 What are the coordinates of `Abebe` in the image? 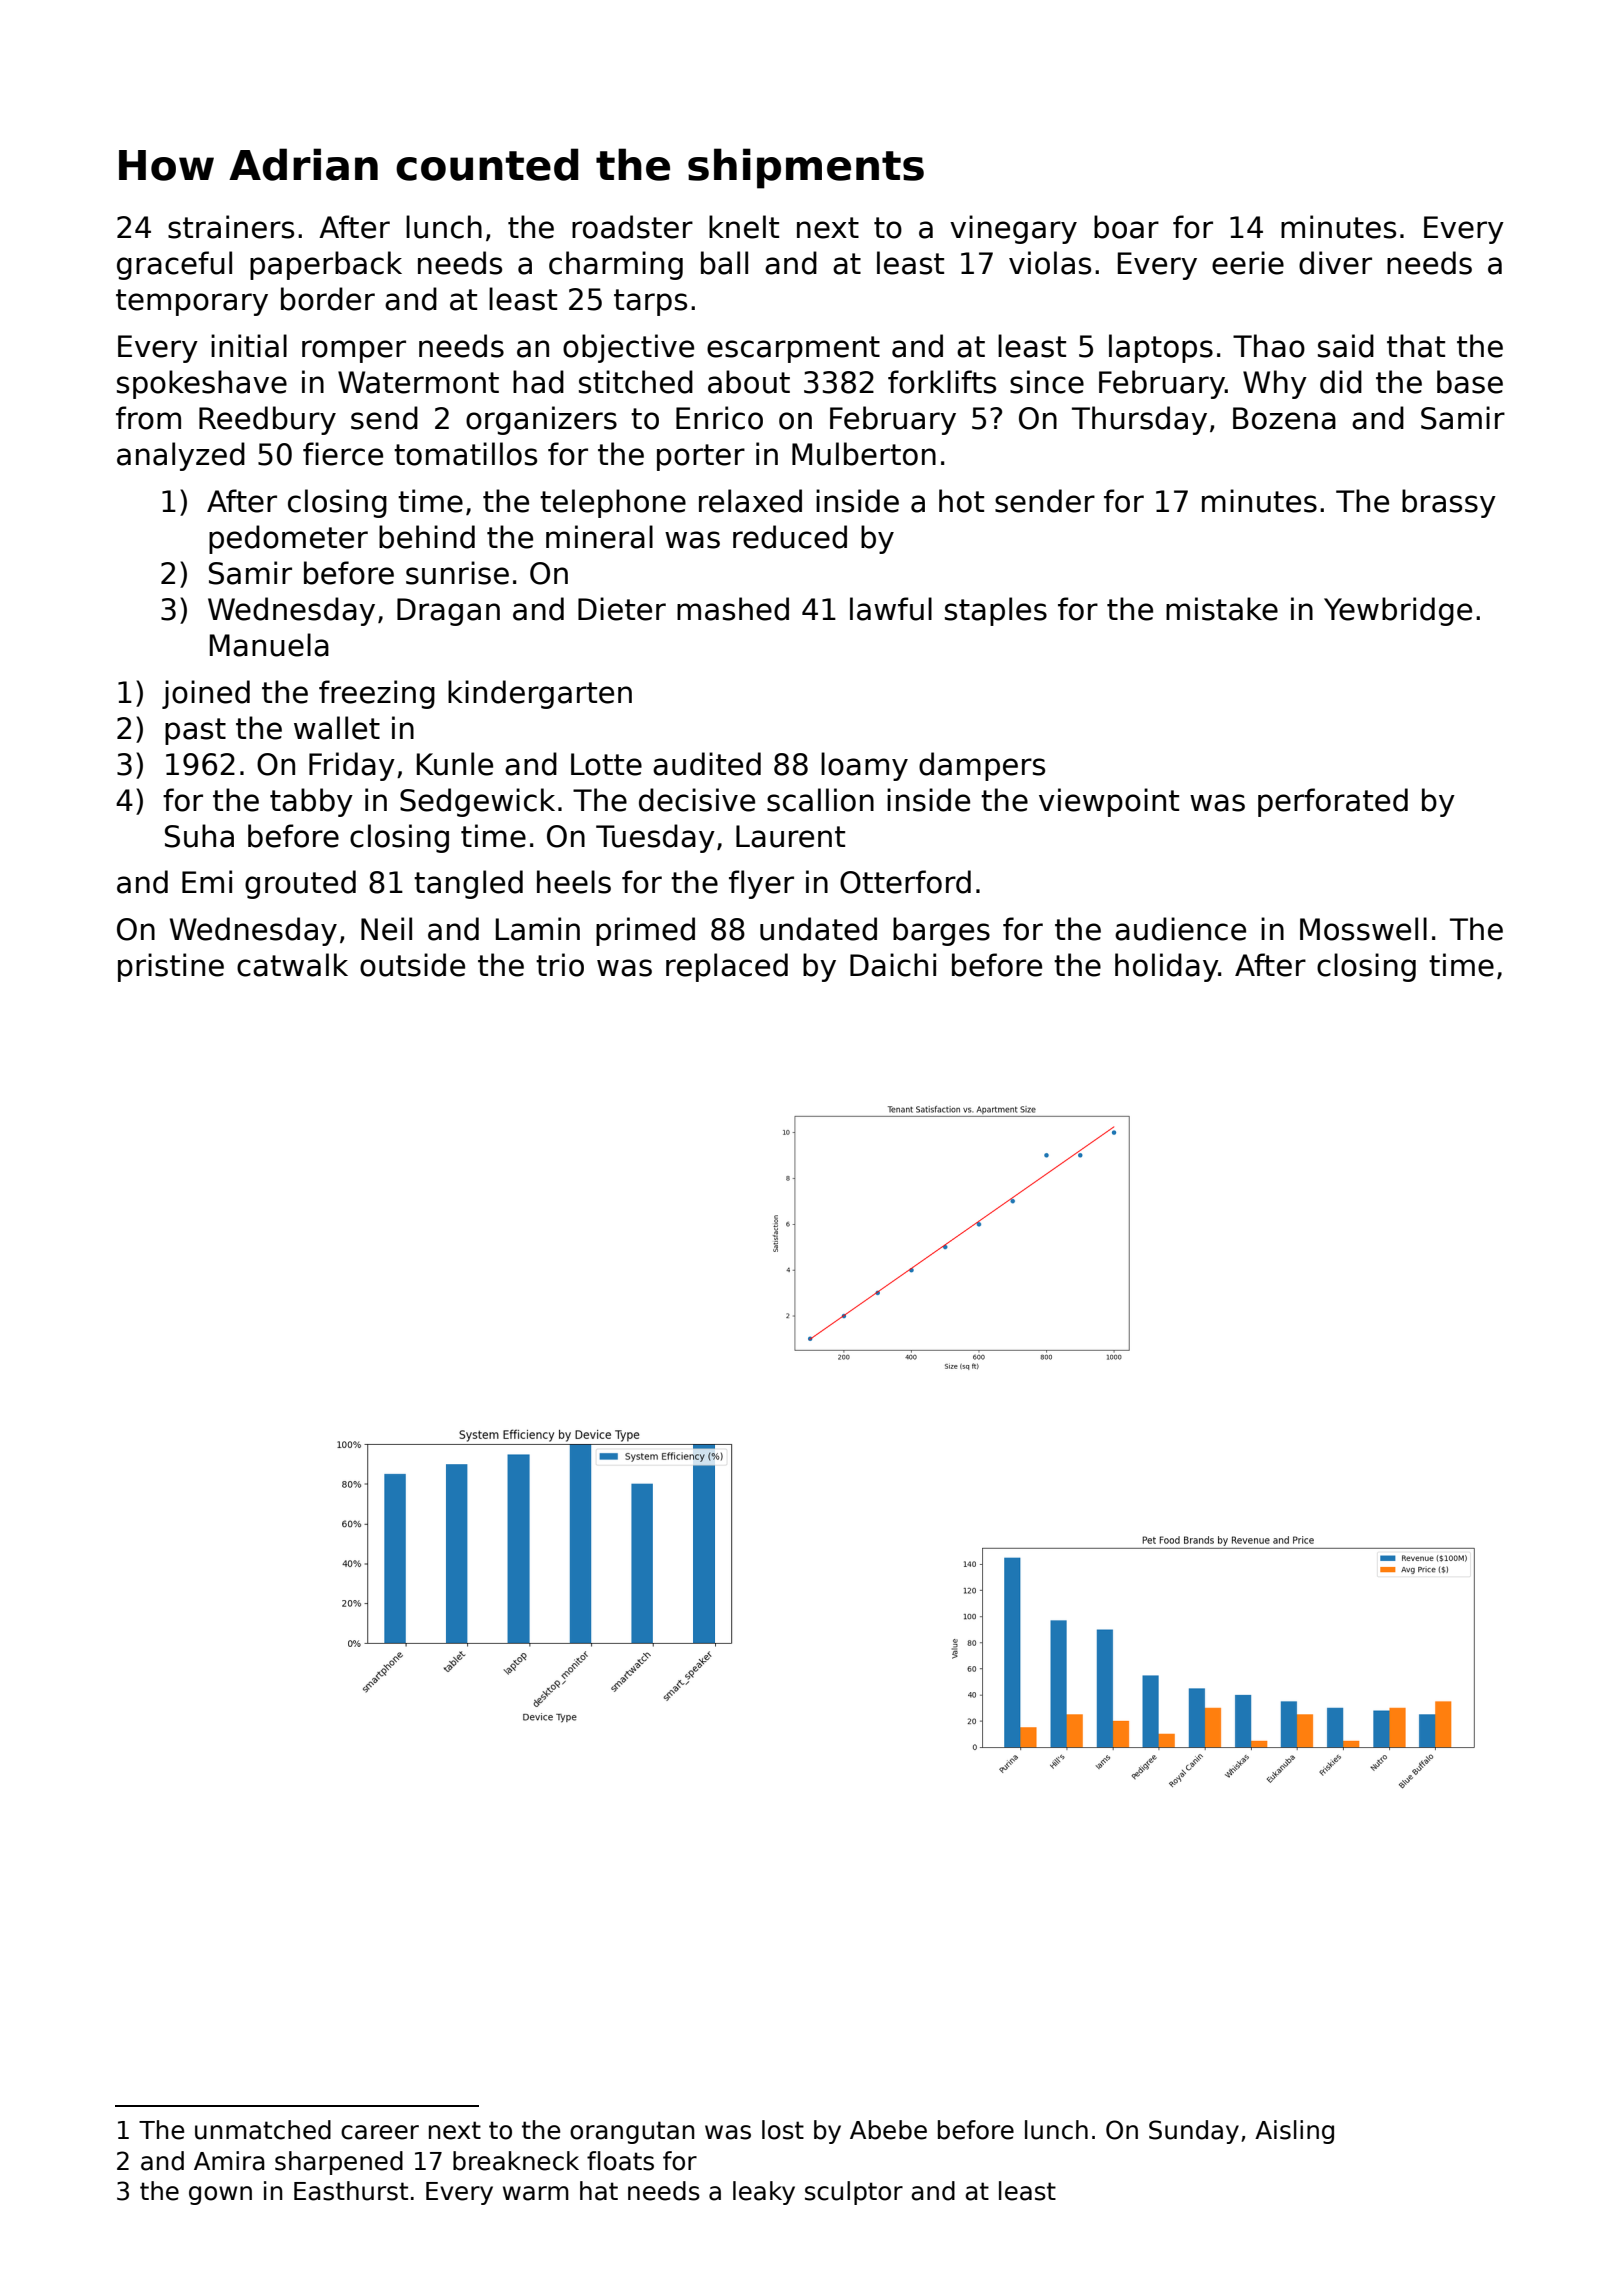 It's located at (888, 2130).
